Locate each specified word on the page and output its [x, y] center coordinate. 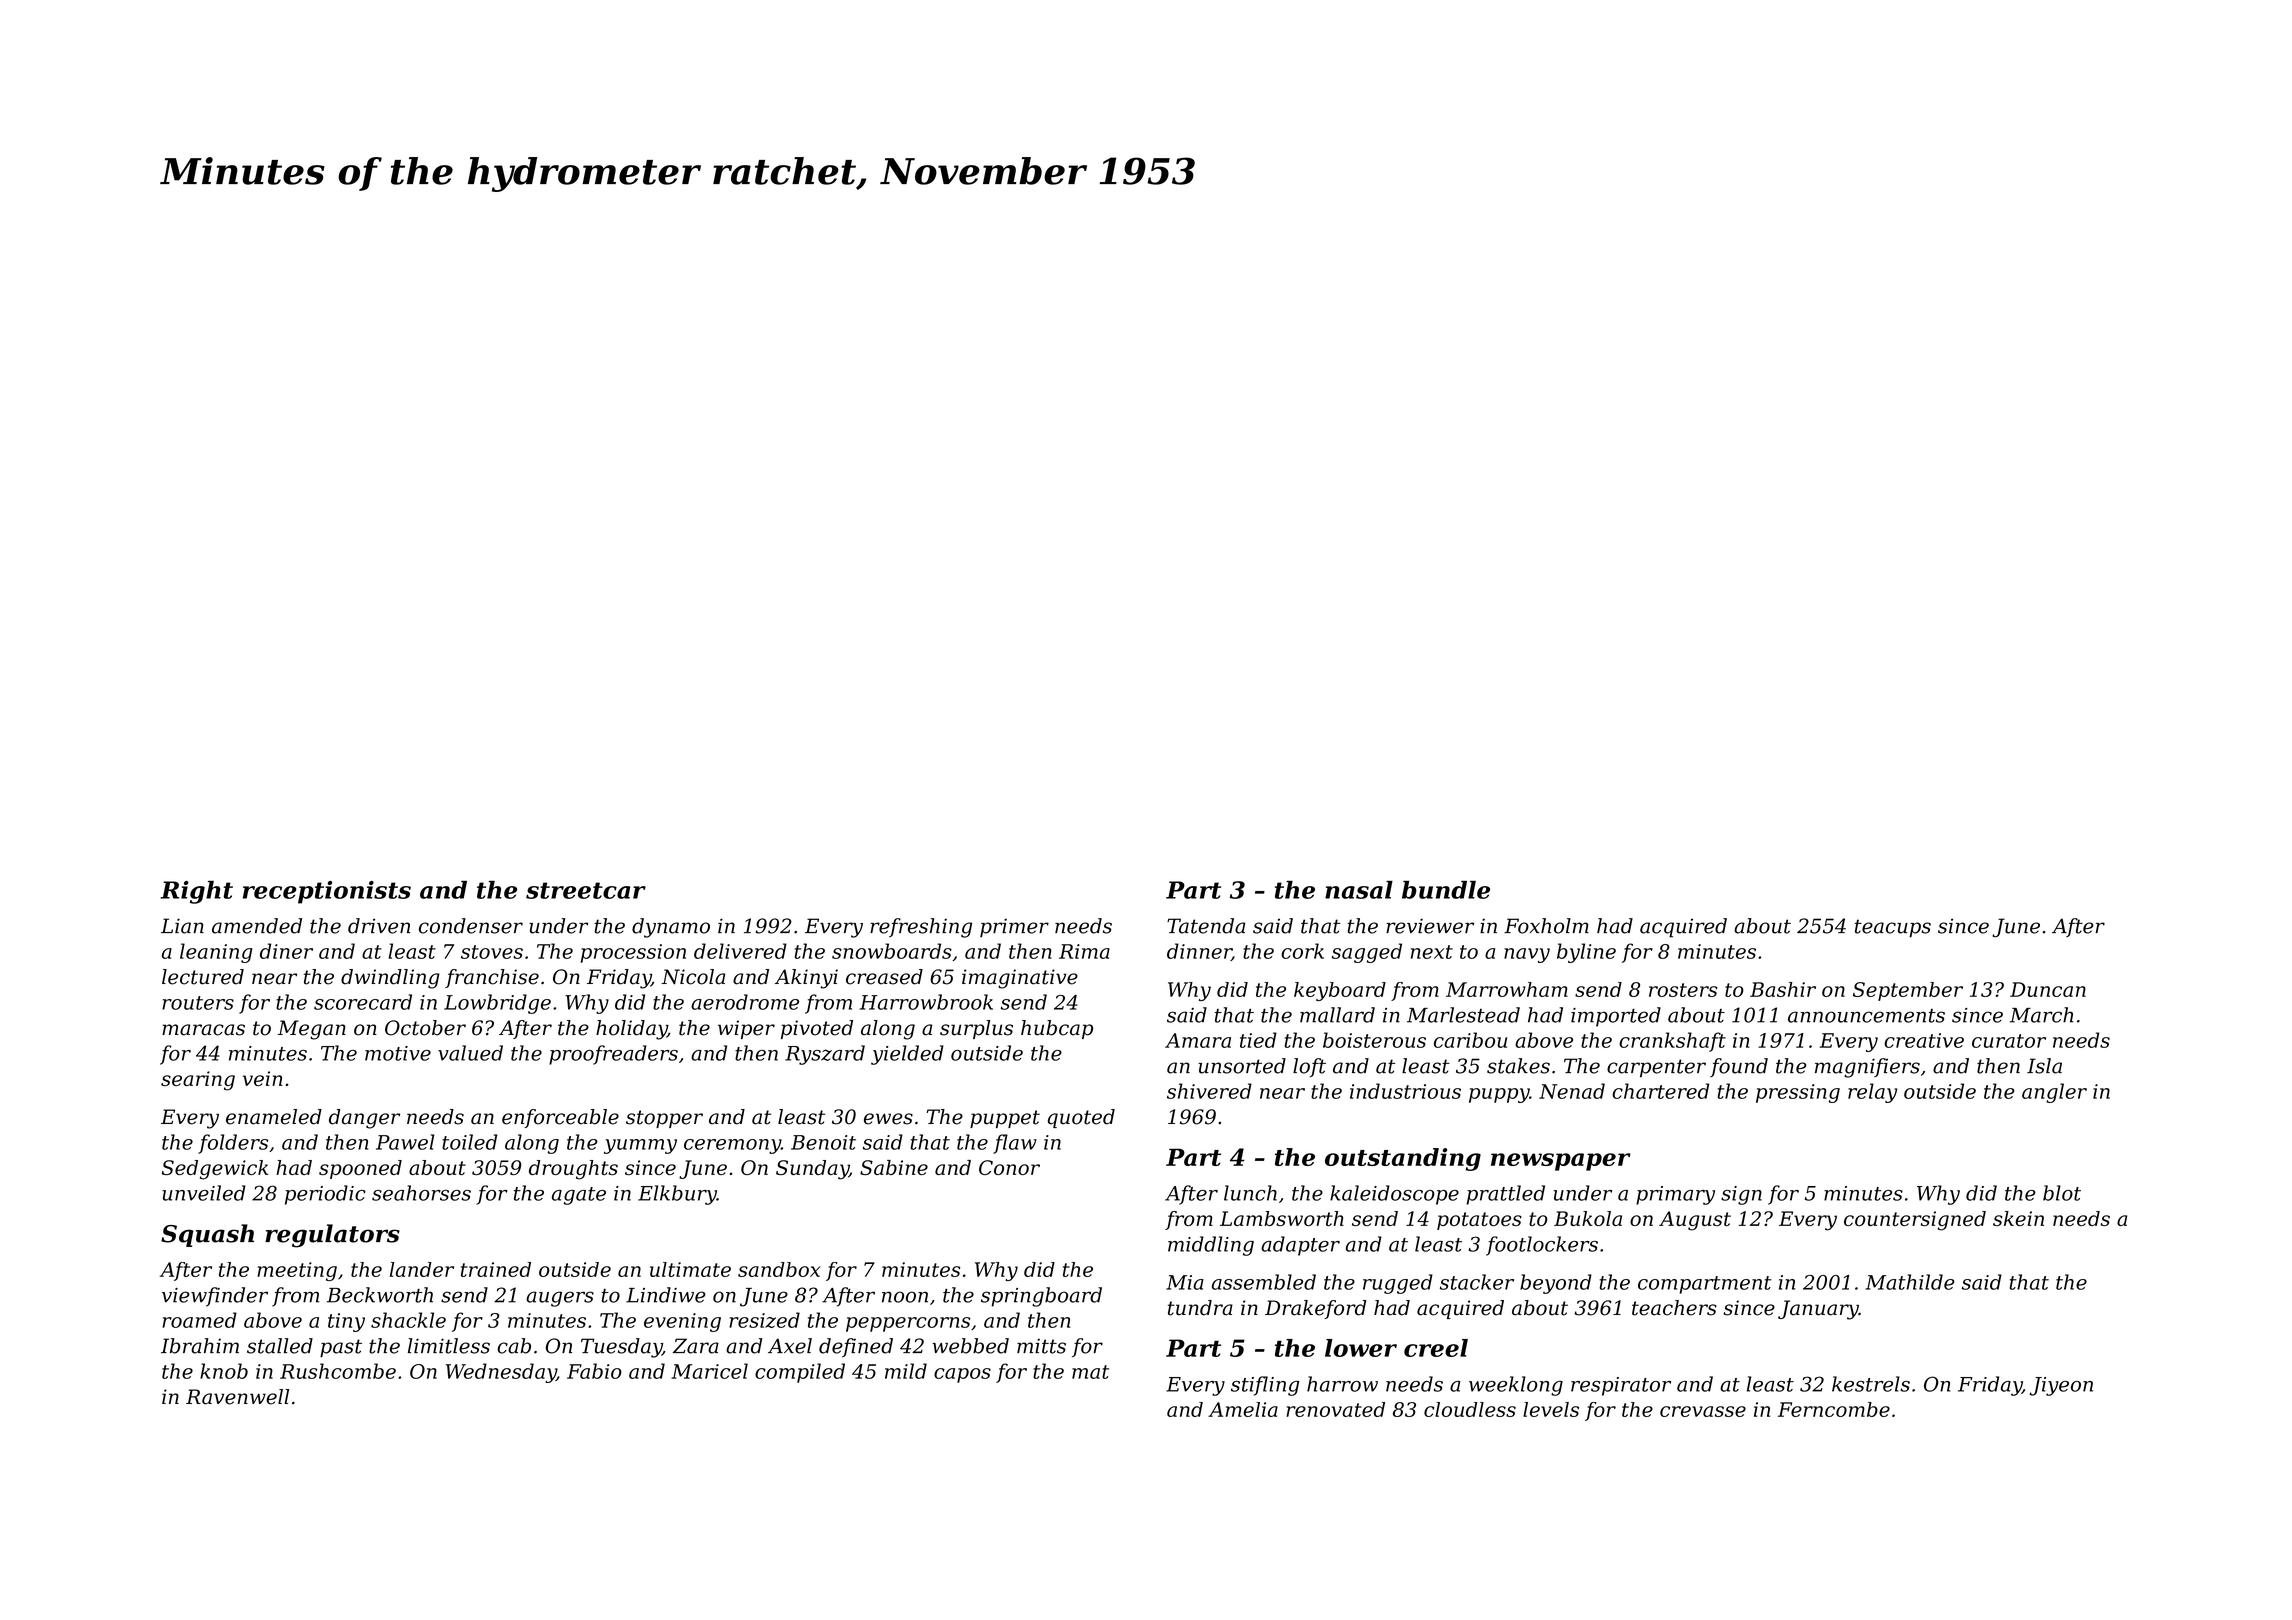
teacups [1893, 928]
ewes [888, 1119]
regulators [332, 1236]
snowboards [892, 951]
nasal [1359, 890]
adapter [1300, 1246]
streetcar [586, 890]
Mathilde [1910, 1282]
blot [2062, 1193]
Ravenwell [237, 1397]
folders [233, 1144]
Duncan [2048, 989]
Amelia [1243, 1409]
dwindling [390, 979]
